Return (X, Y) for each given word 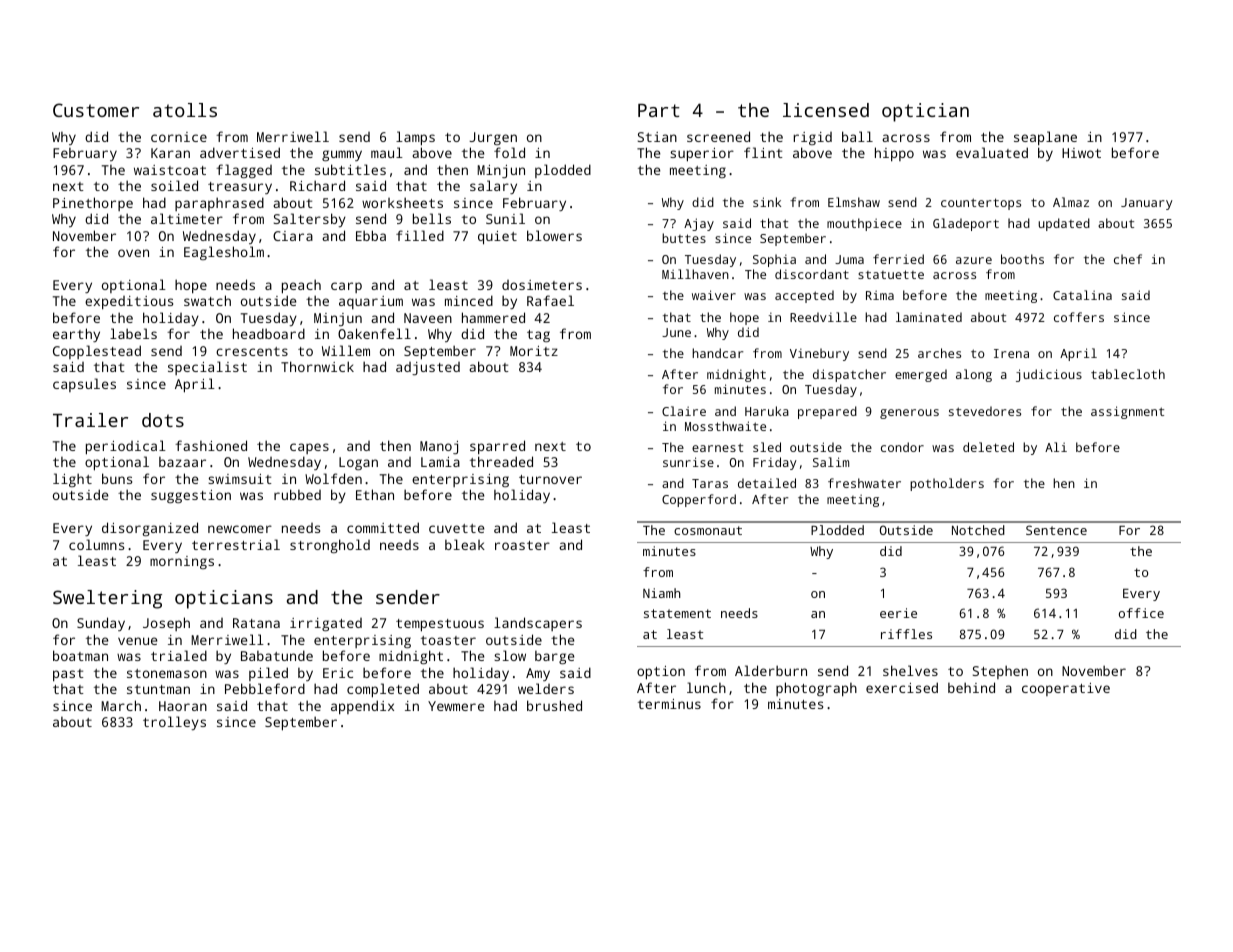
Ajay (699, 224)
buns (117, 478)
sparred (497, 447)
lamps (415, 138)
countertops (981, 204)
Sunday (101, 624)
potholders (947, 484)
